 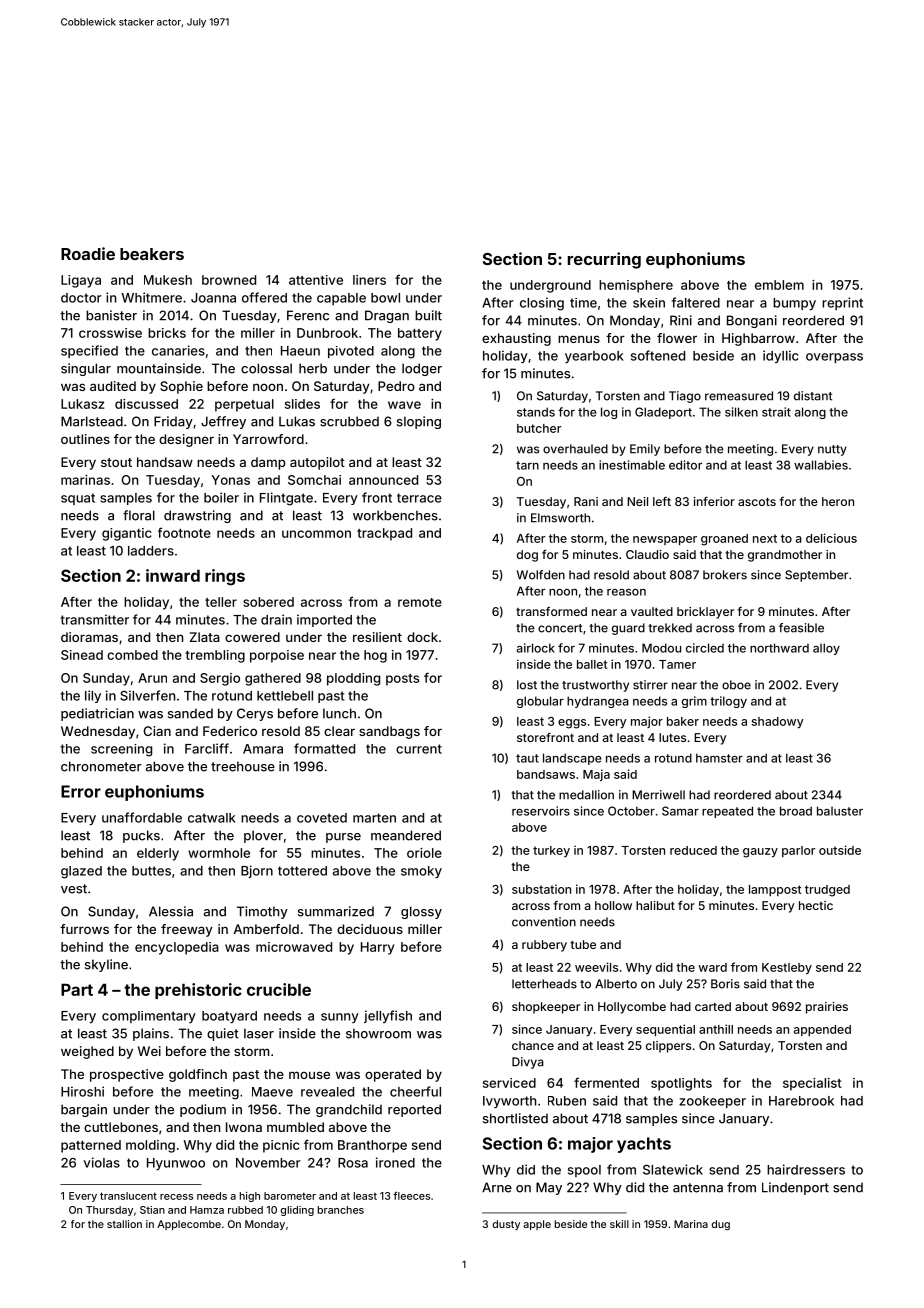 What do you see at coordinates (527, 758) in the image?
I see `taut` at bounding box center [527, 758].
